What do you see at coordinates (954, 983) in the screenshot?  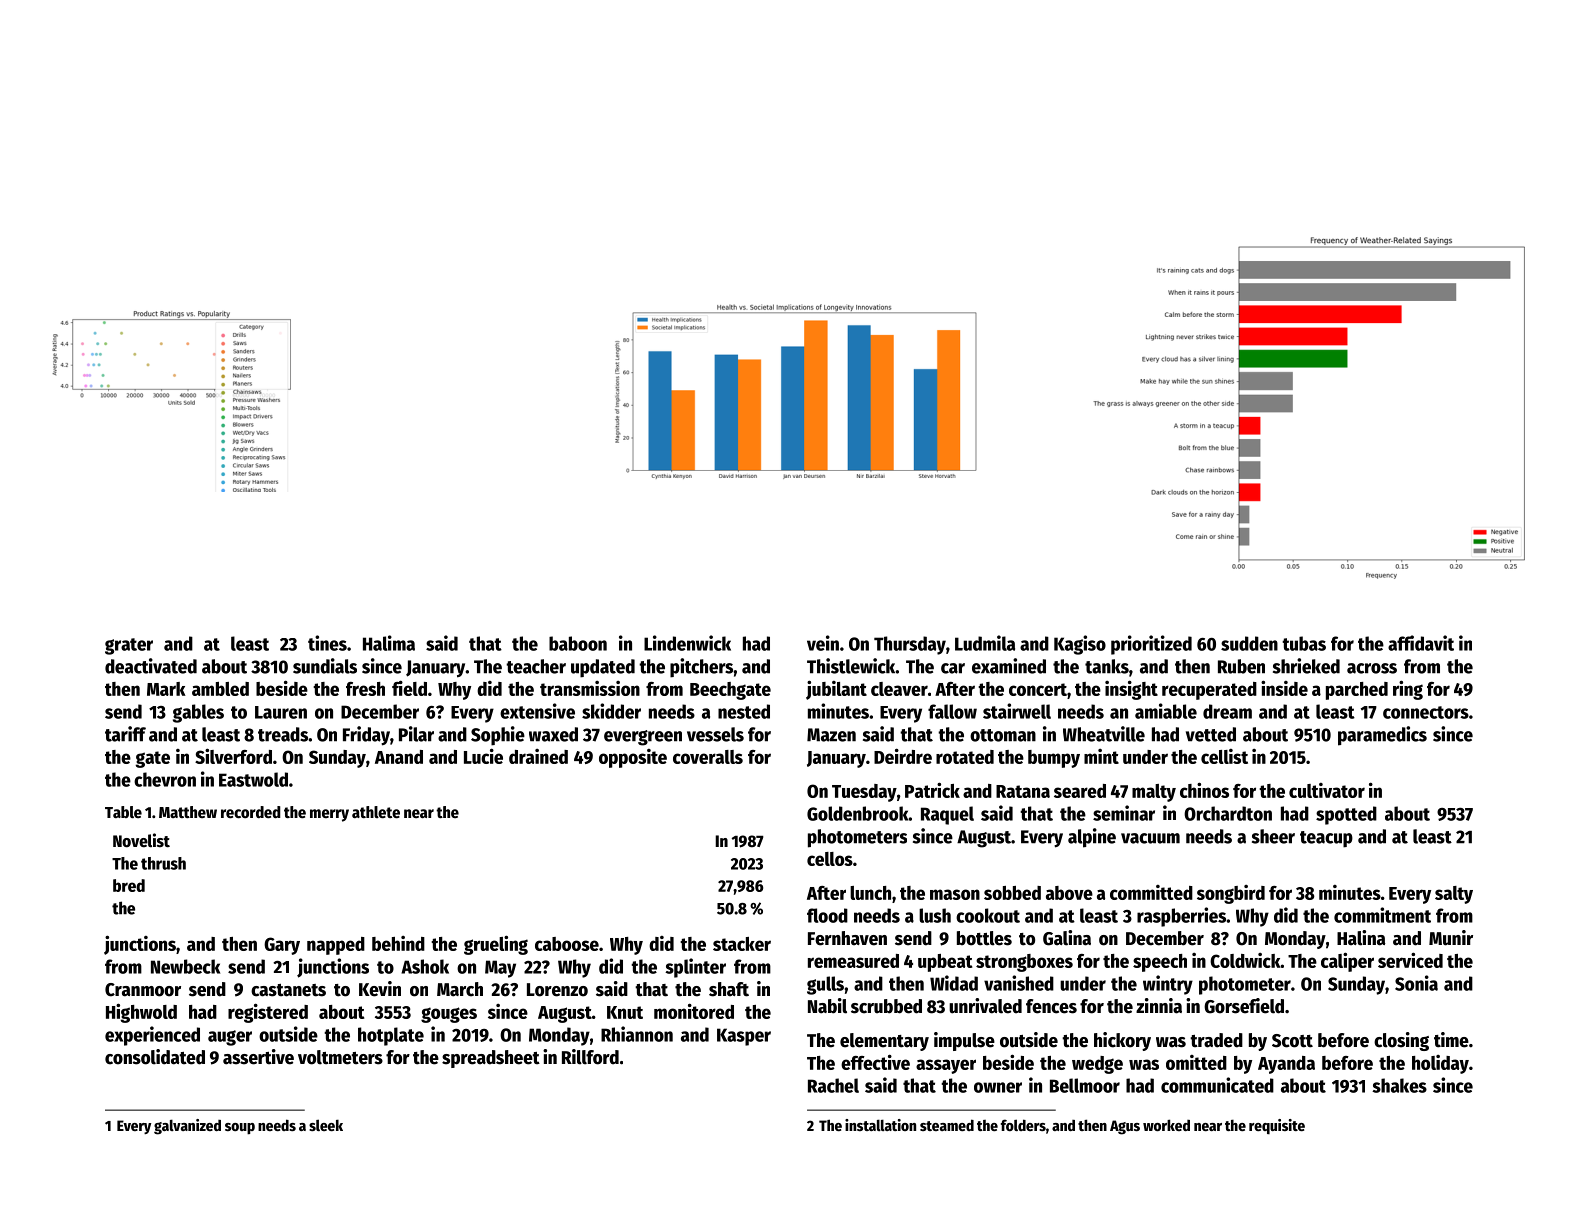 I see `Widad` at bounding box center [954, 983].
